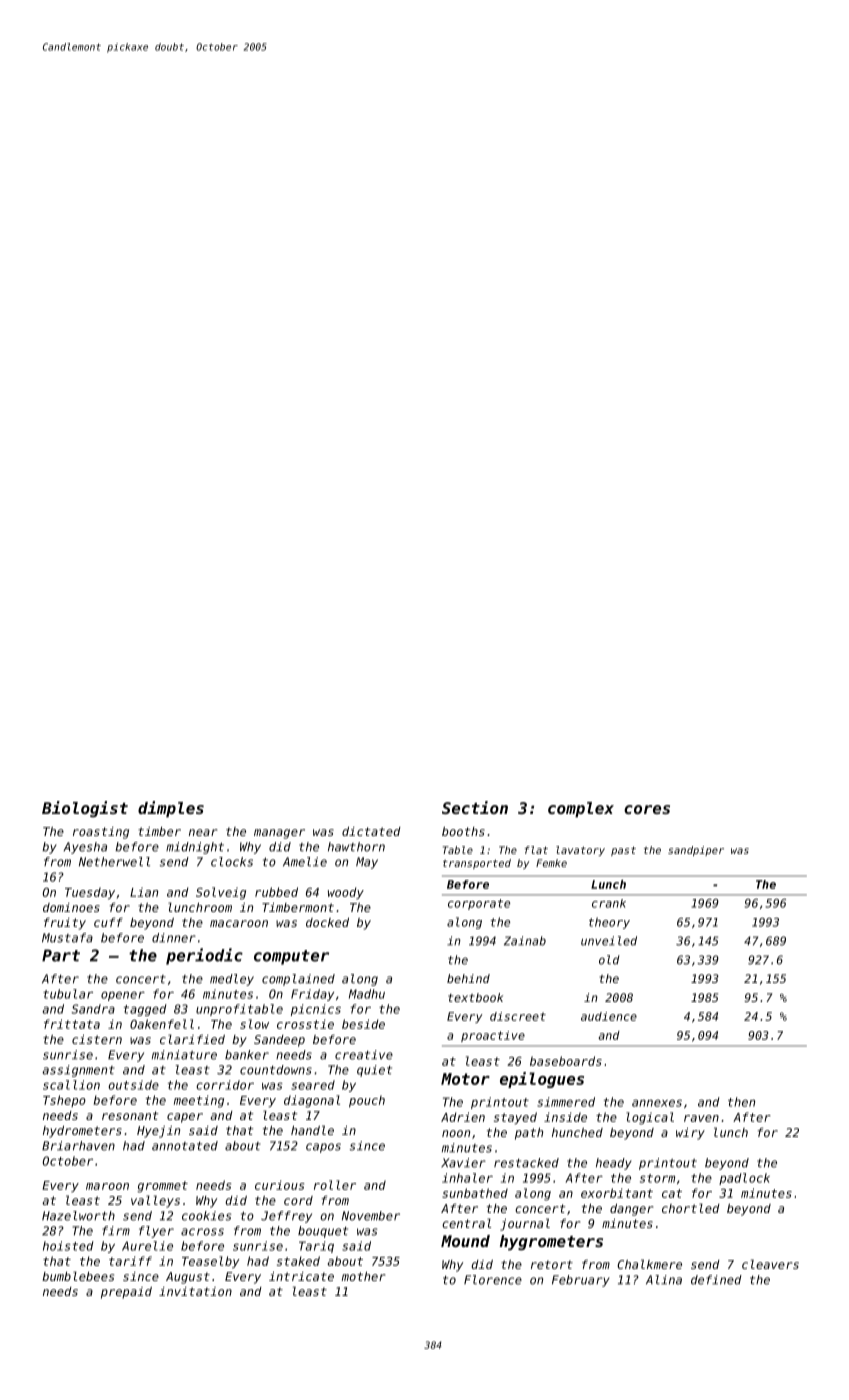 This screenshot has width=849, height=1400. I want to click on cleavers, so click(770, 1264).
